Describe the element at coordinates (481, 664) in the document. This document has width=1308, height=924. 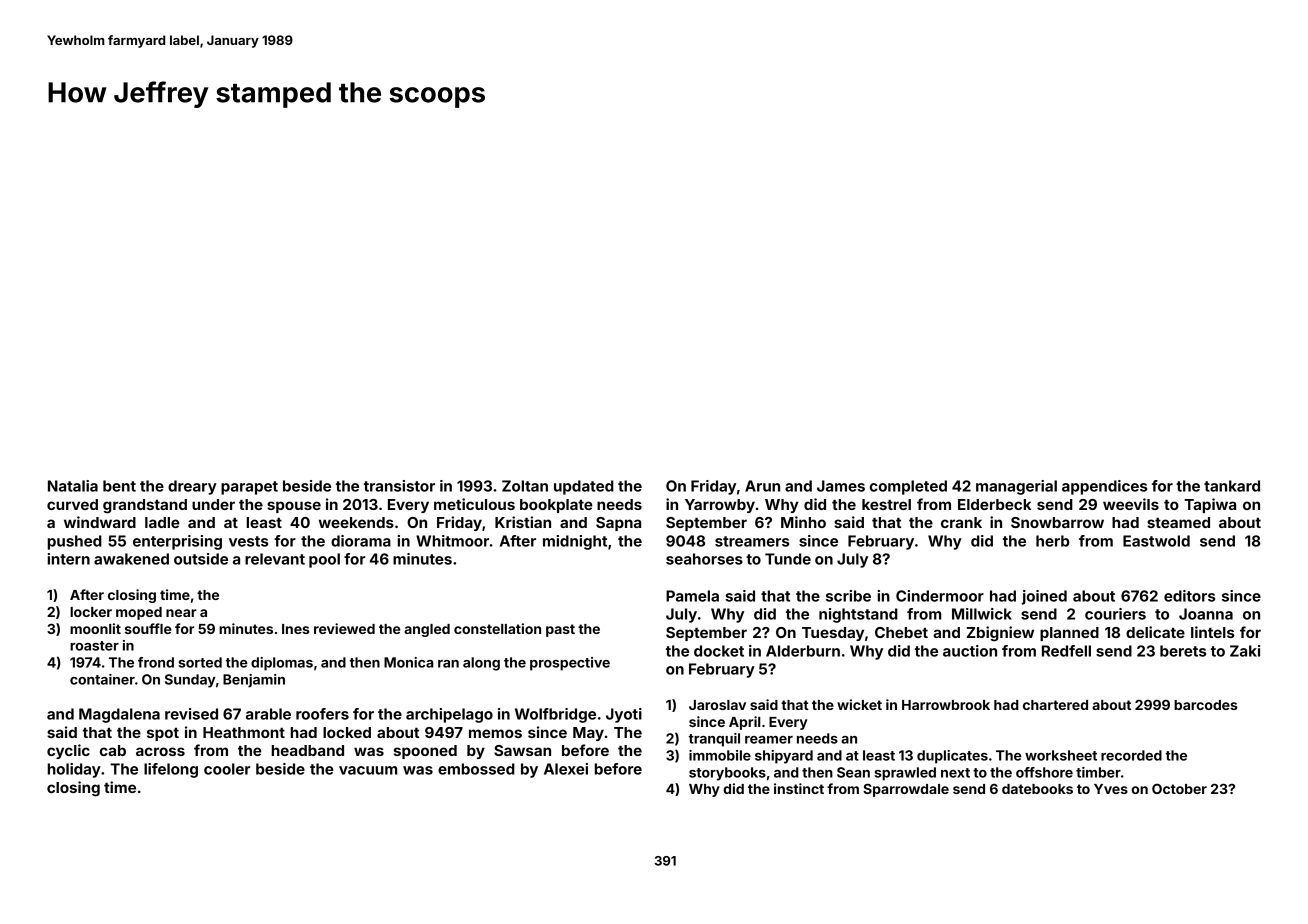
I see `along` at that location.
